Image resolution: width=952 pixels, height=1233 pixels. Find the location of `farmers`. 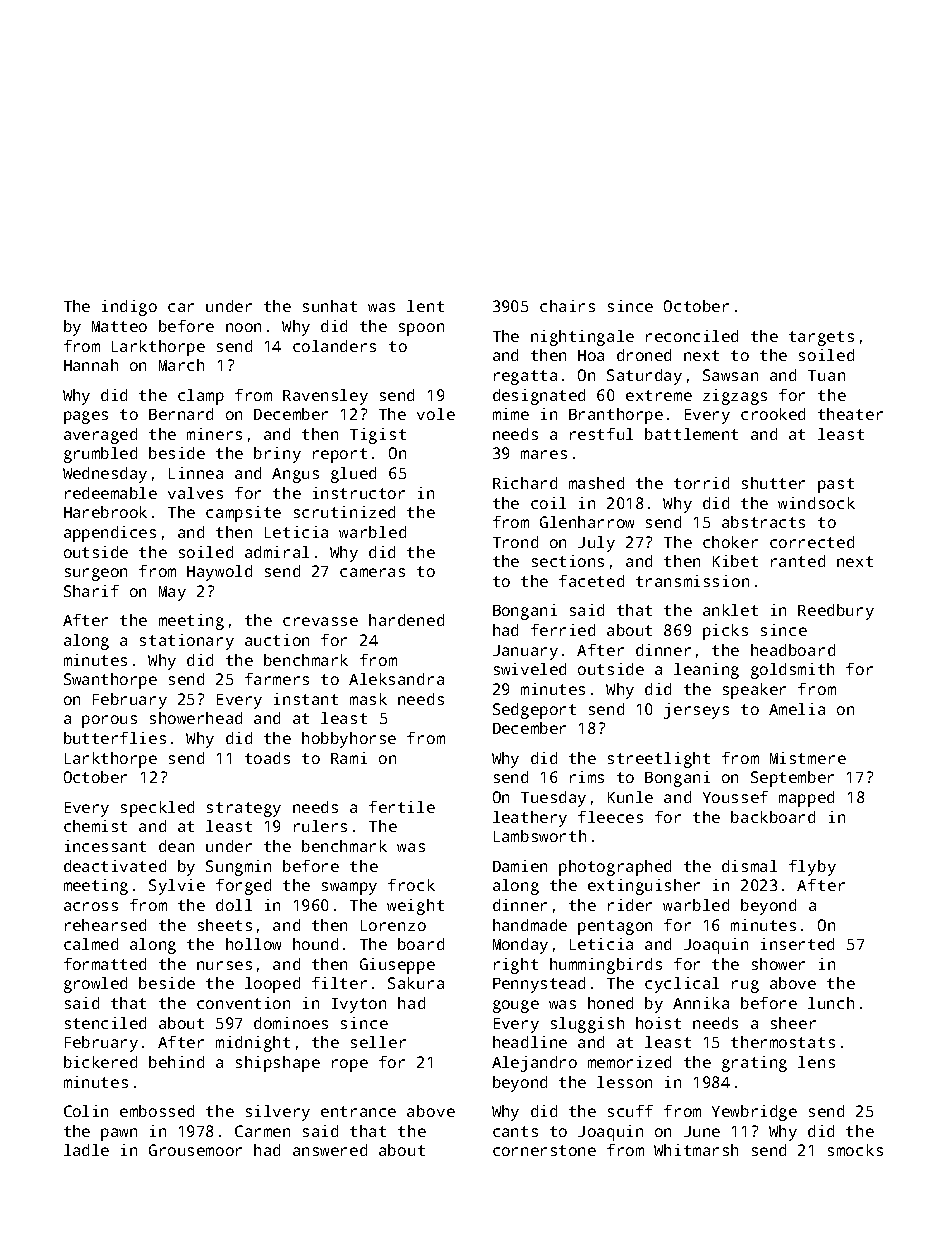

farmers is located at coordinates (277, 679).
